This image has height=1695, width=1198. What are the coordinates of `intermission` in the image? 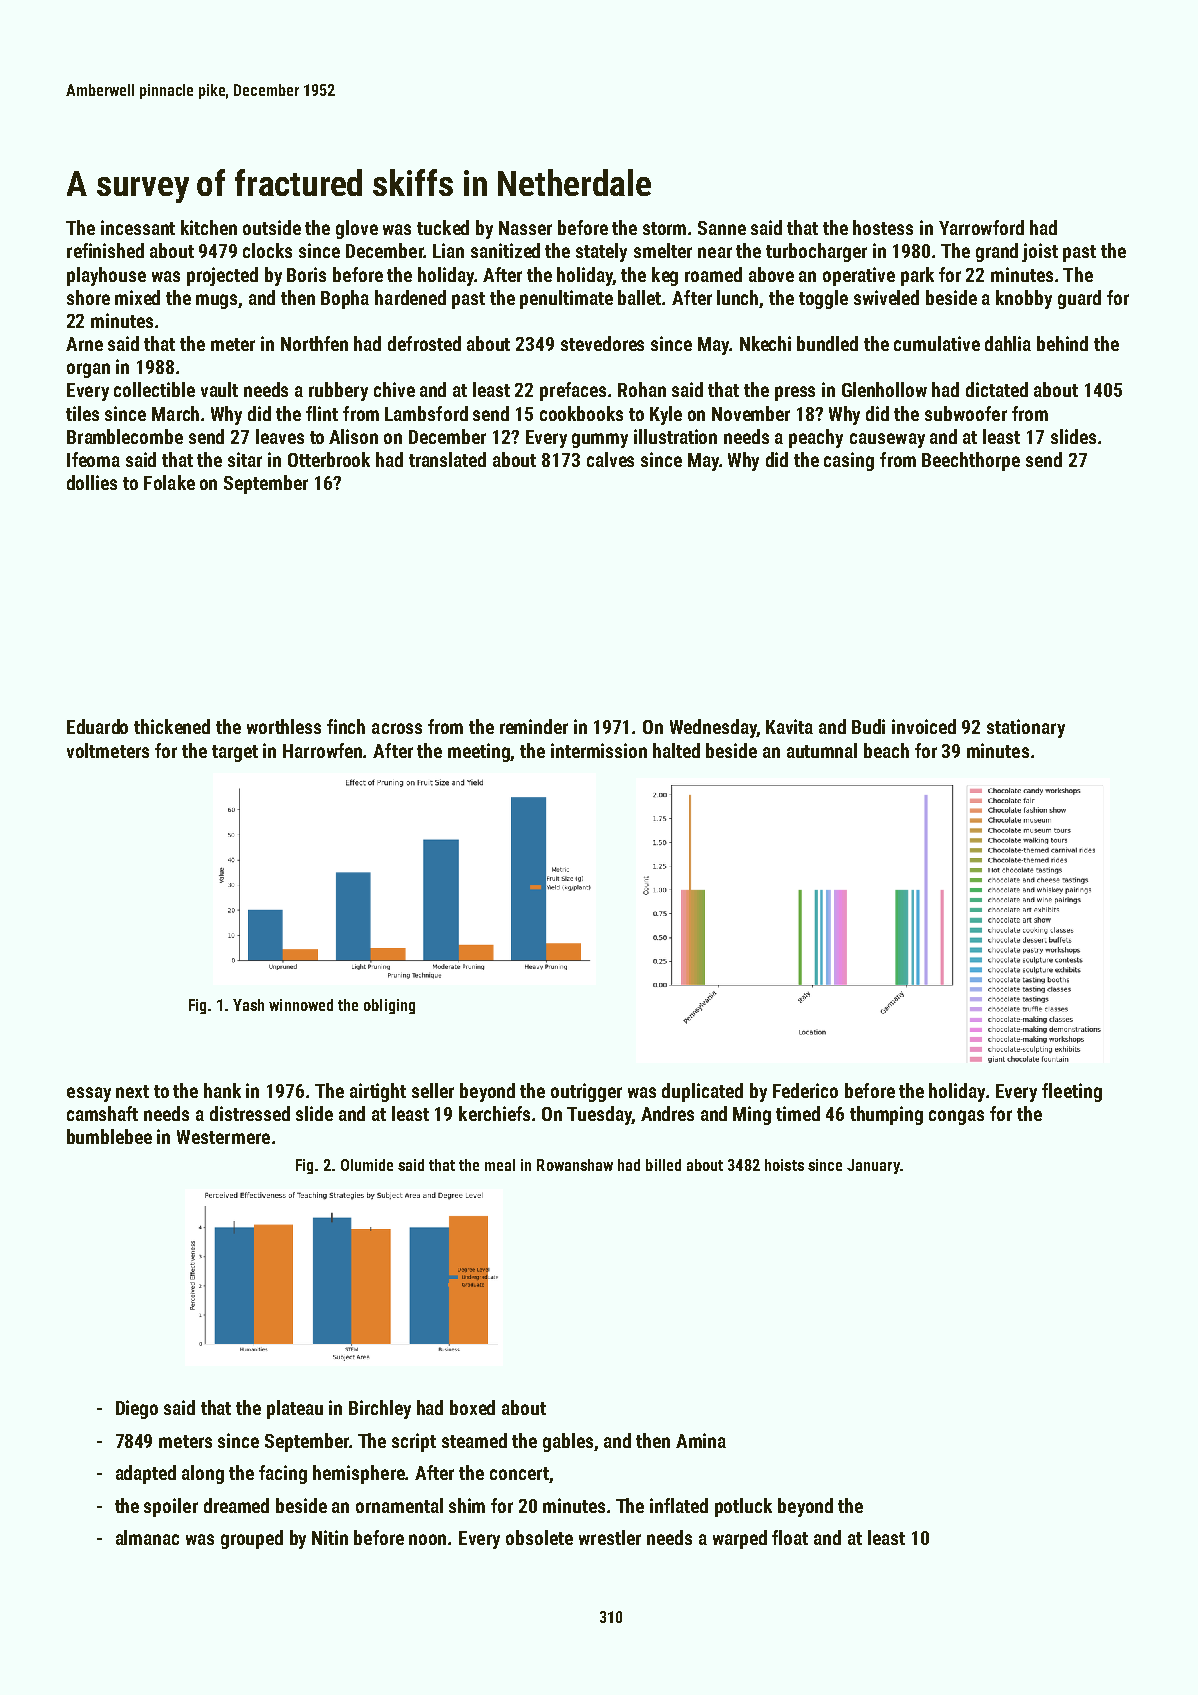 It's located at (599, 750).
